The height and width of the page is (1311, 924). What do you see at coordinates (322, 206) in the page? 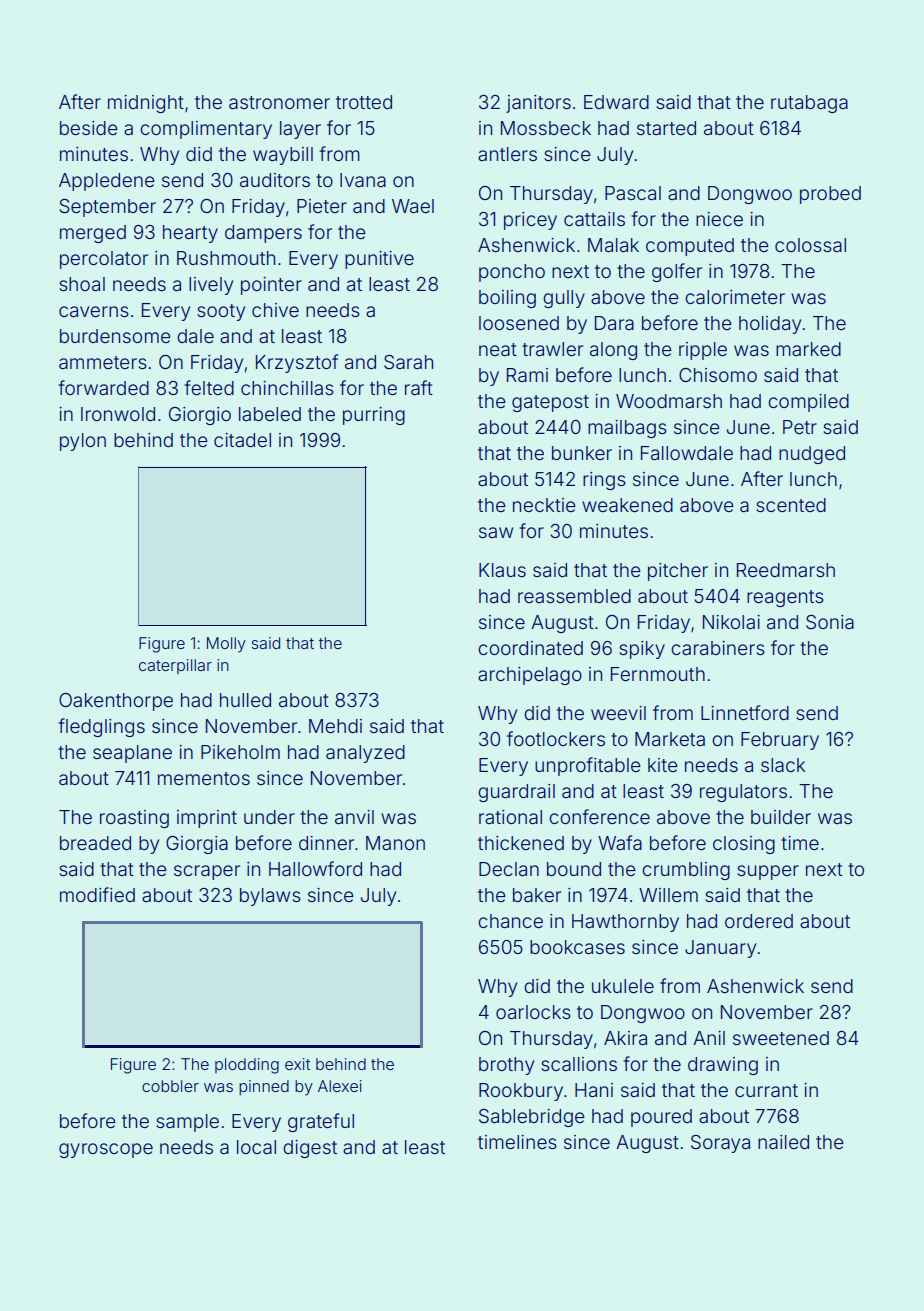
I see `Pieter` at bounding box center [322, 206].
